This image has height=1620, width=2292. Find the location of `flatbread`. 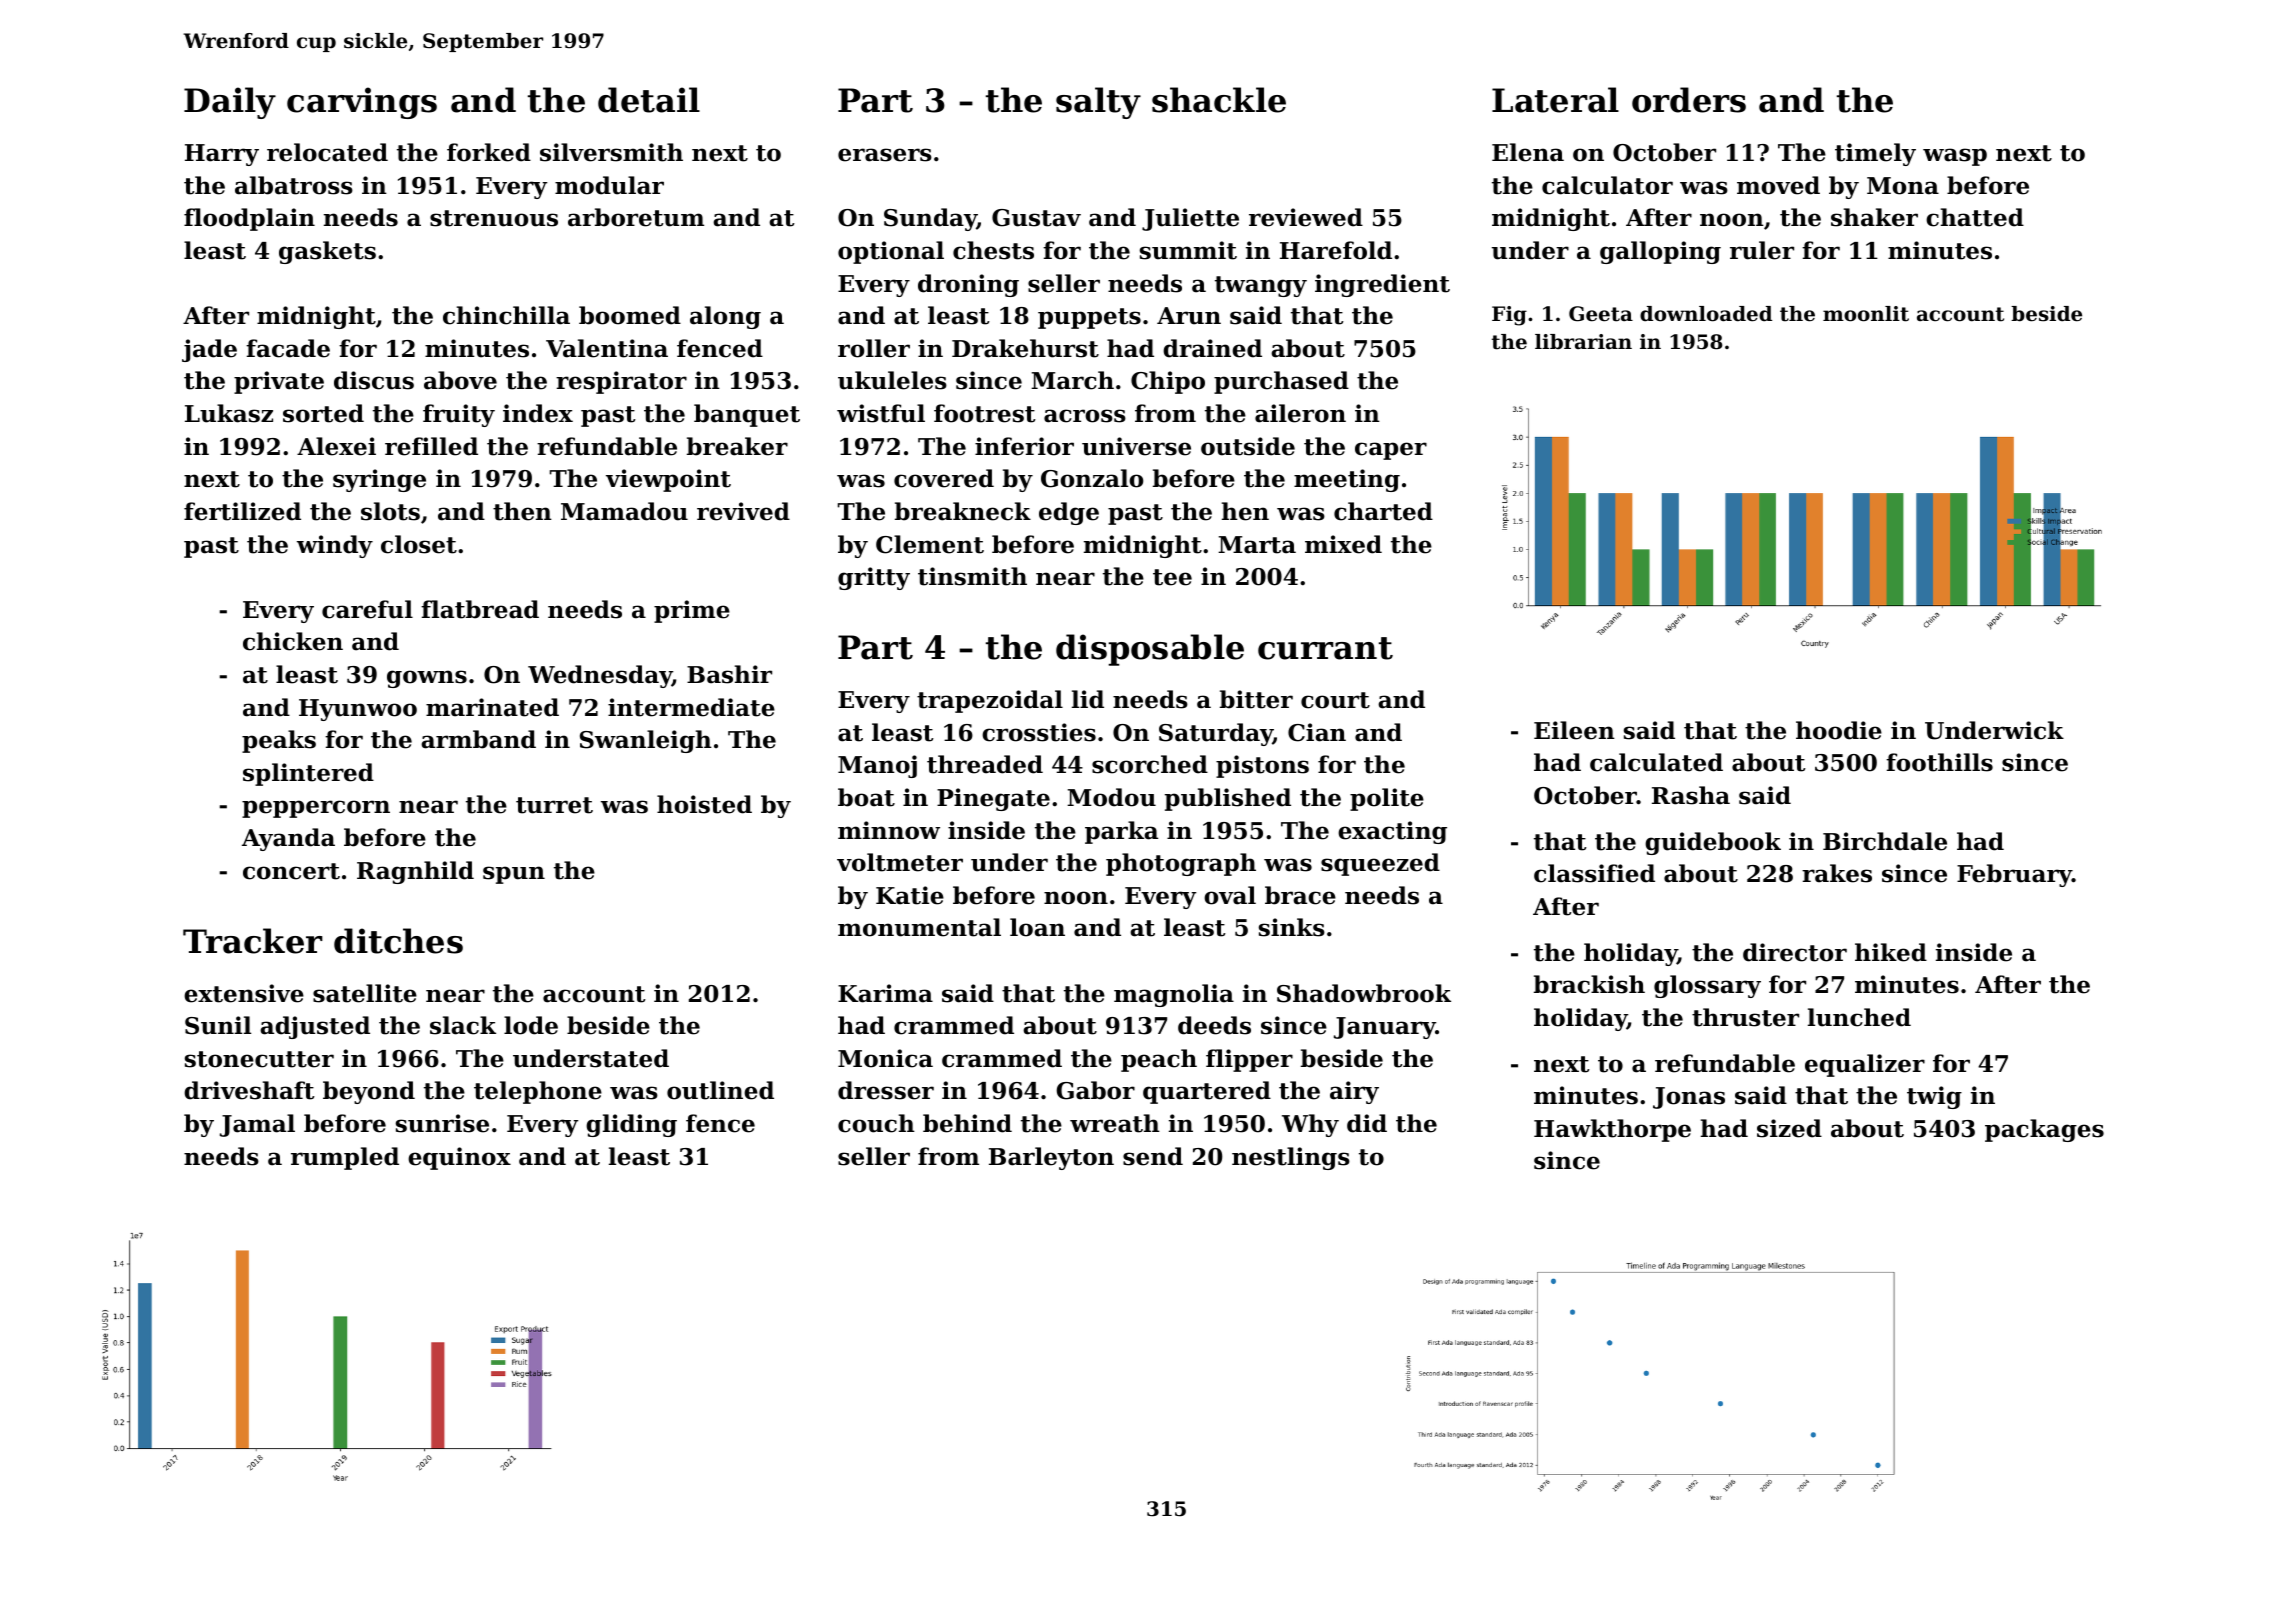

flatbread is located at coordinates (480, 609).
